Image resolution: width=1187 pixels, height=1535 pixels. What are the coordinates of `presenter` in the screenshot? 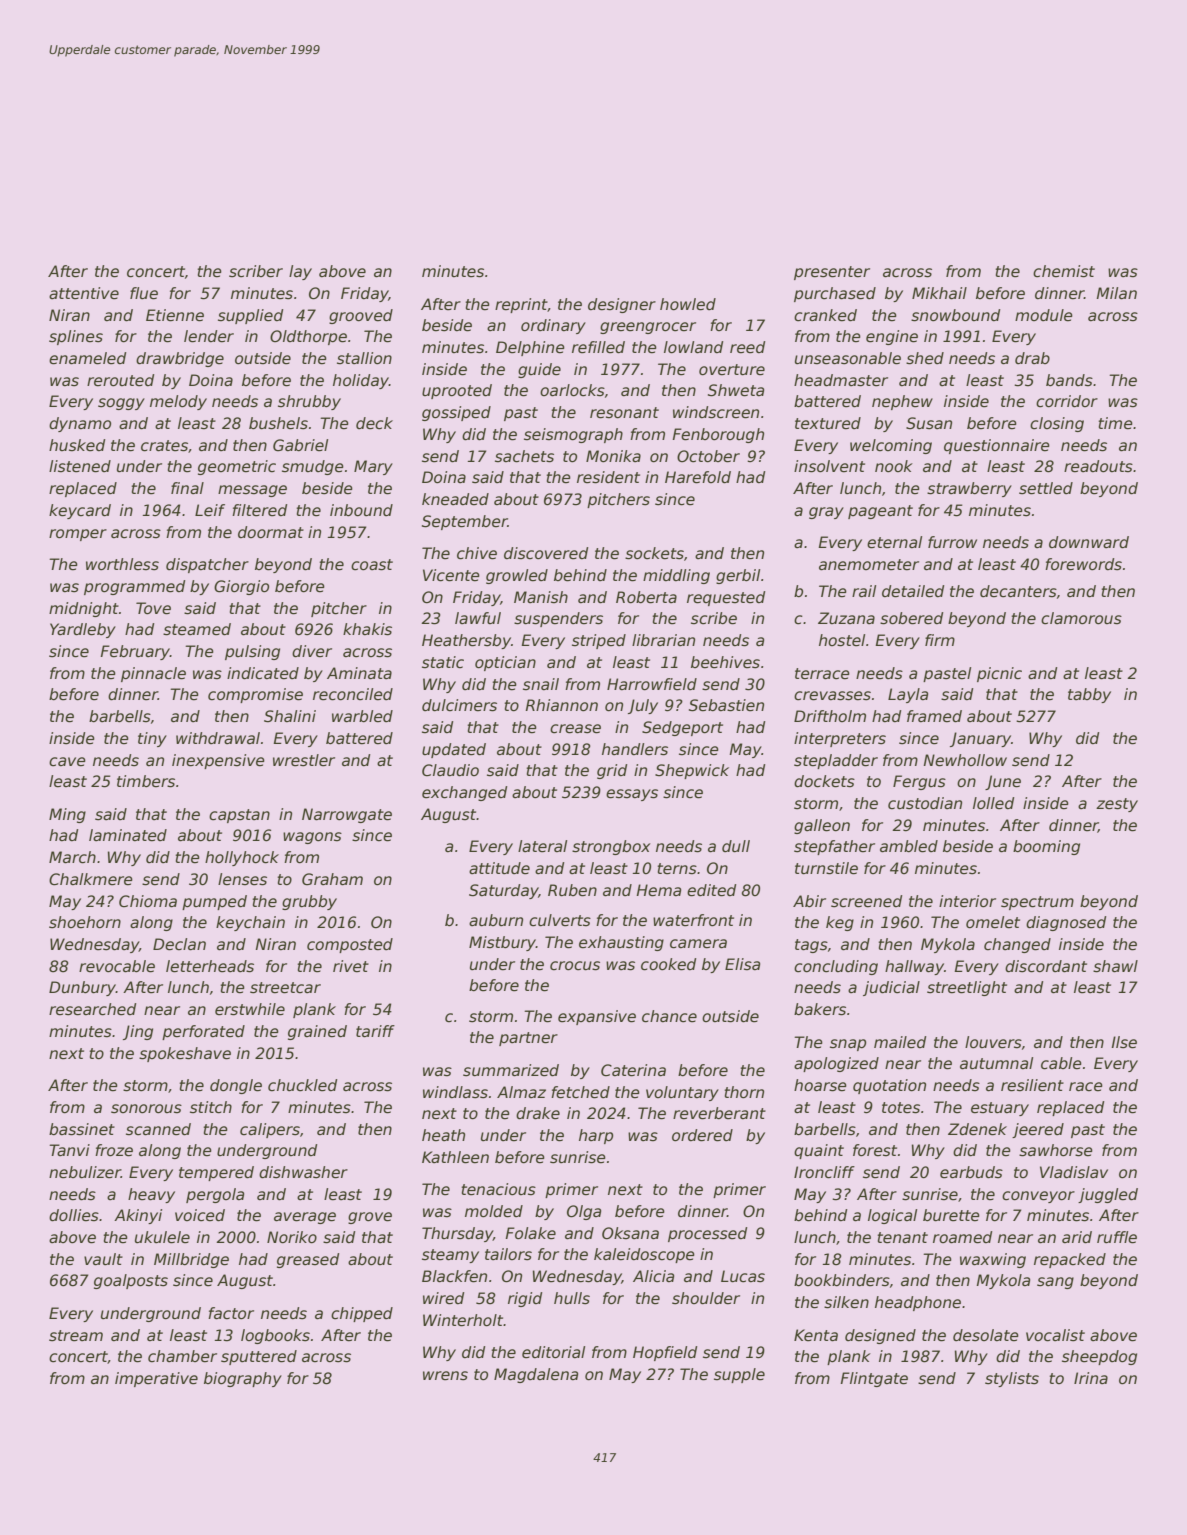 It's located at (832, 273).
